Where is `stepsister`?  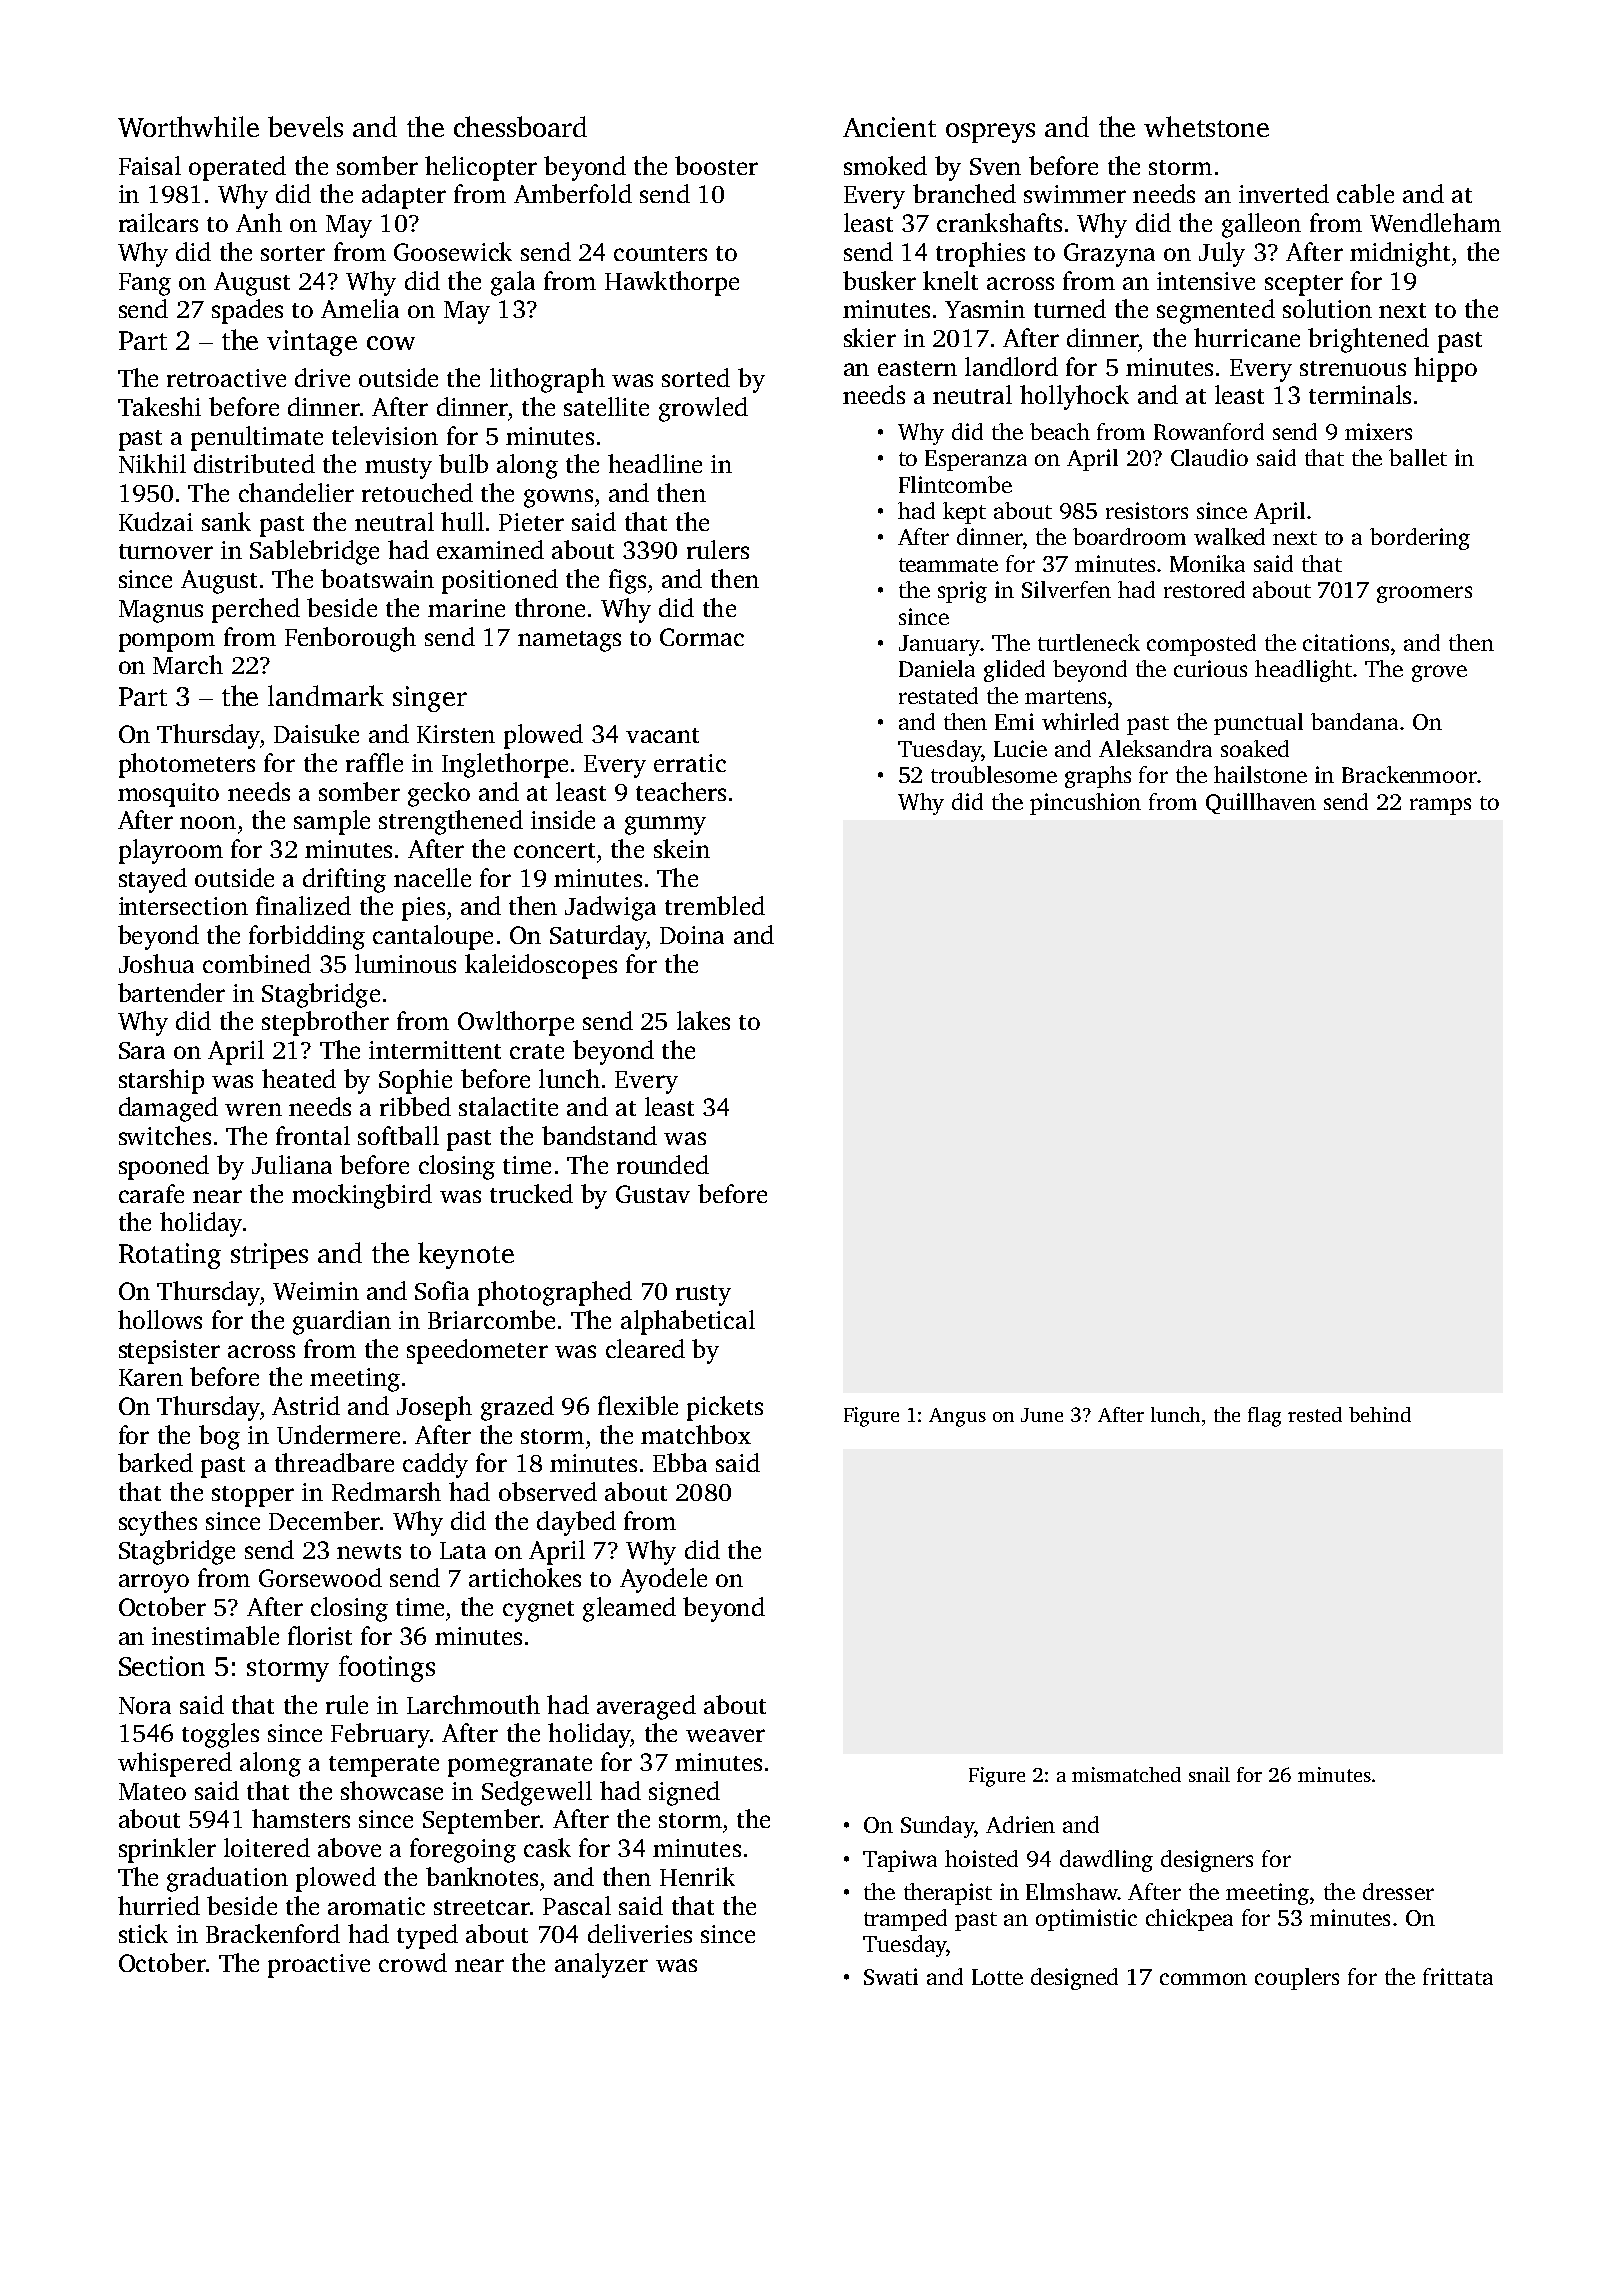
stepsister is located at coordinates (169, 1352).
